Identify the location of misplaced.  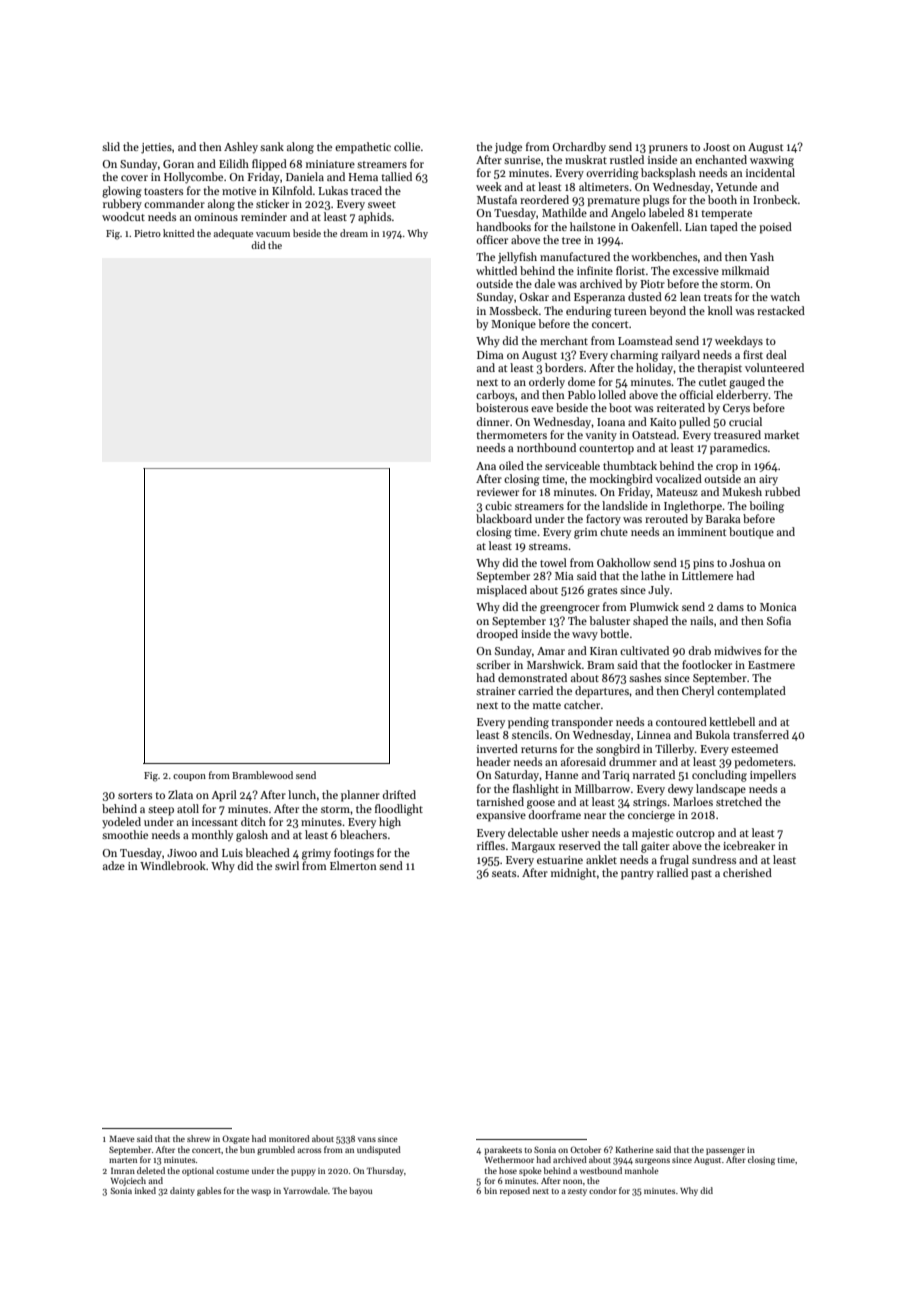
(502, 591).
